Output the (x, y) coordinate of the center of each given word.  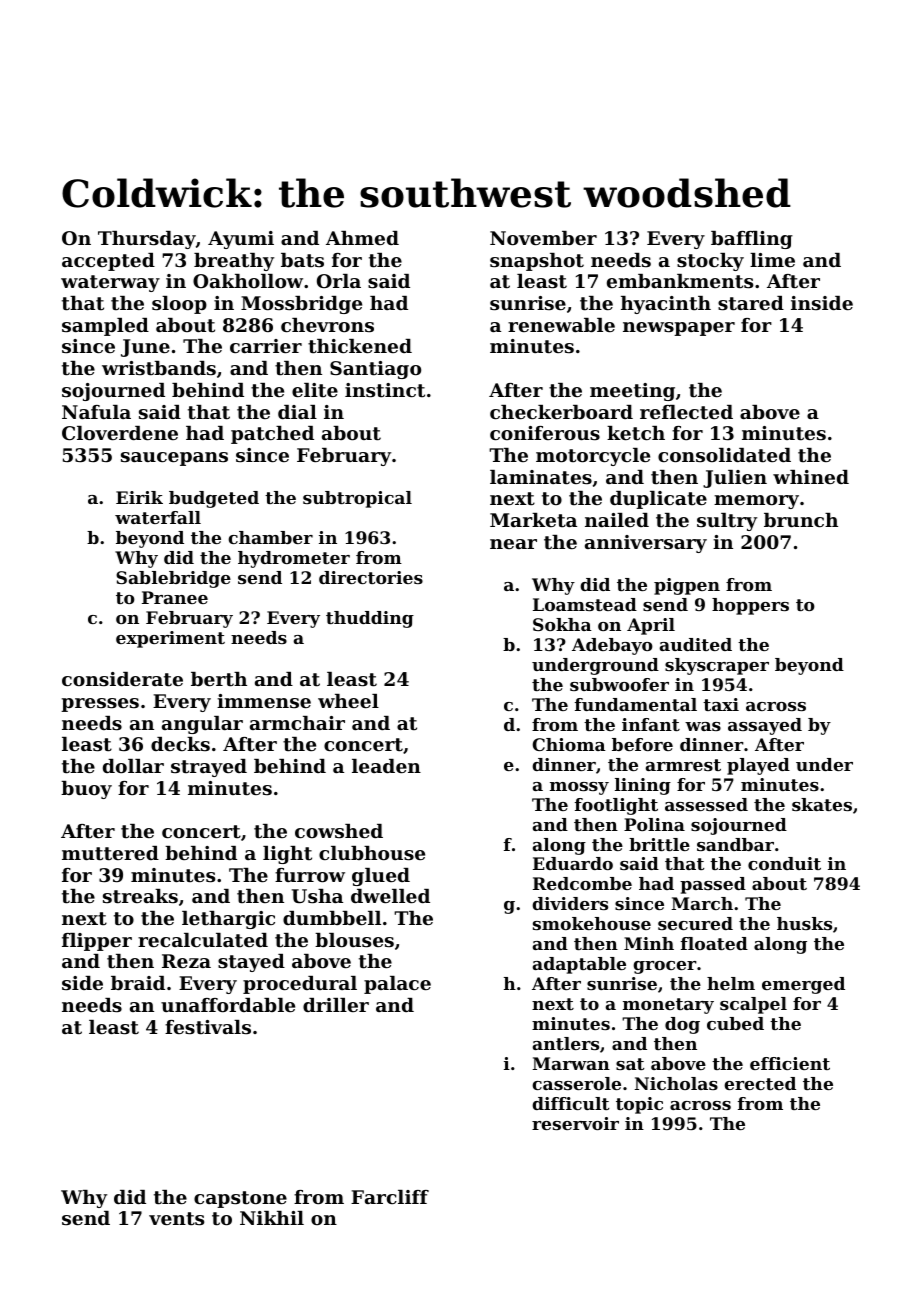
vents (176, 1219)
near (513, 544)
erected (760, 1083)
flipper (97, 942)
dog (682, 1025)
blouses (354, 940)
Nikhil (272, 1218)
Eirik (139, 497)
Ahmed (362, 238)
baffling (752, 240)
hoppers (750, 606)
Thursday (147, 240)
